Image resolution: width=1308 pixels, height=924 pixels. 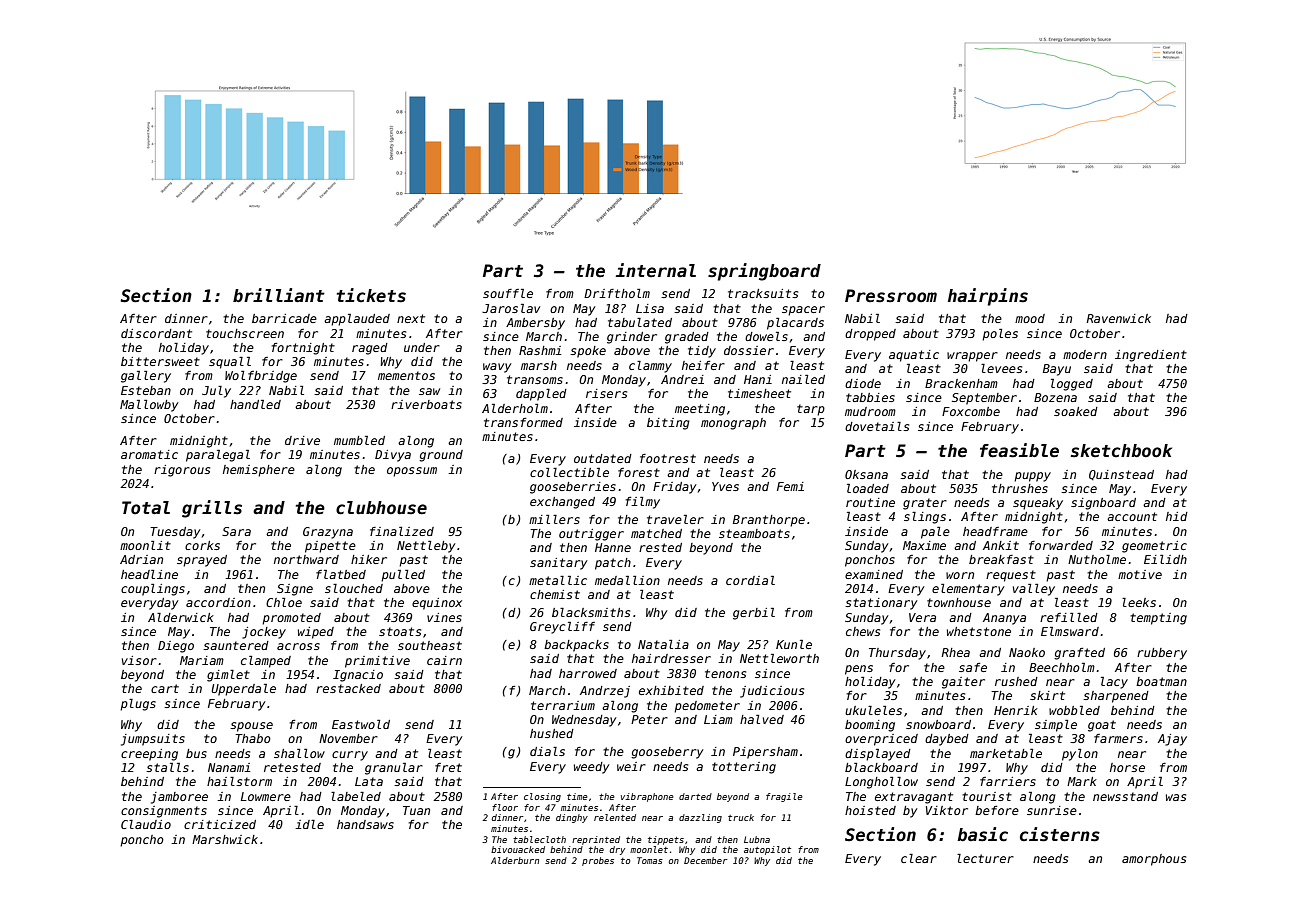 I want to click on Andrei, so click(x=682, y=379).
